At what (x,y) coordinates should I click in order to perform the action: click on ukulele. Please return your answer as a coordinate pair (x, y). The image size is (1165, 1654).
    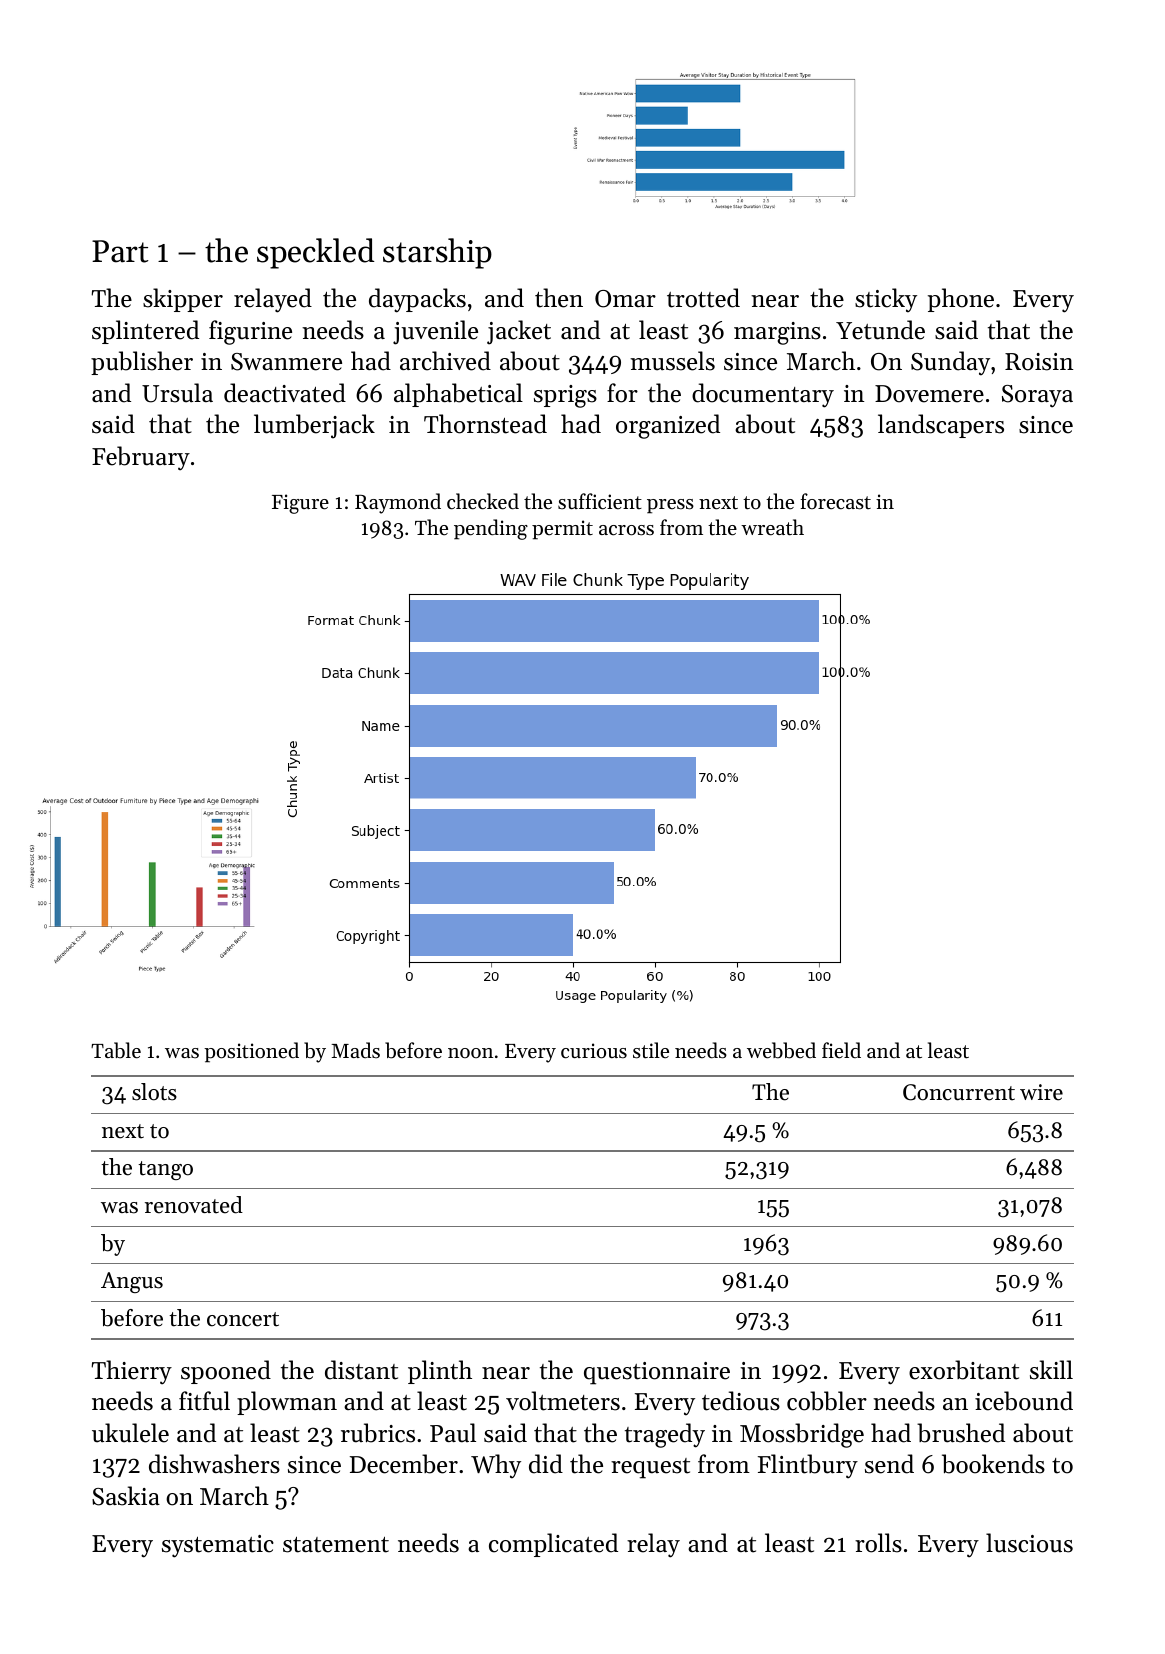
    Looking at the image, I should click on (130, 1433).
